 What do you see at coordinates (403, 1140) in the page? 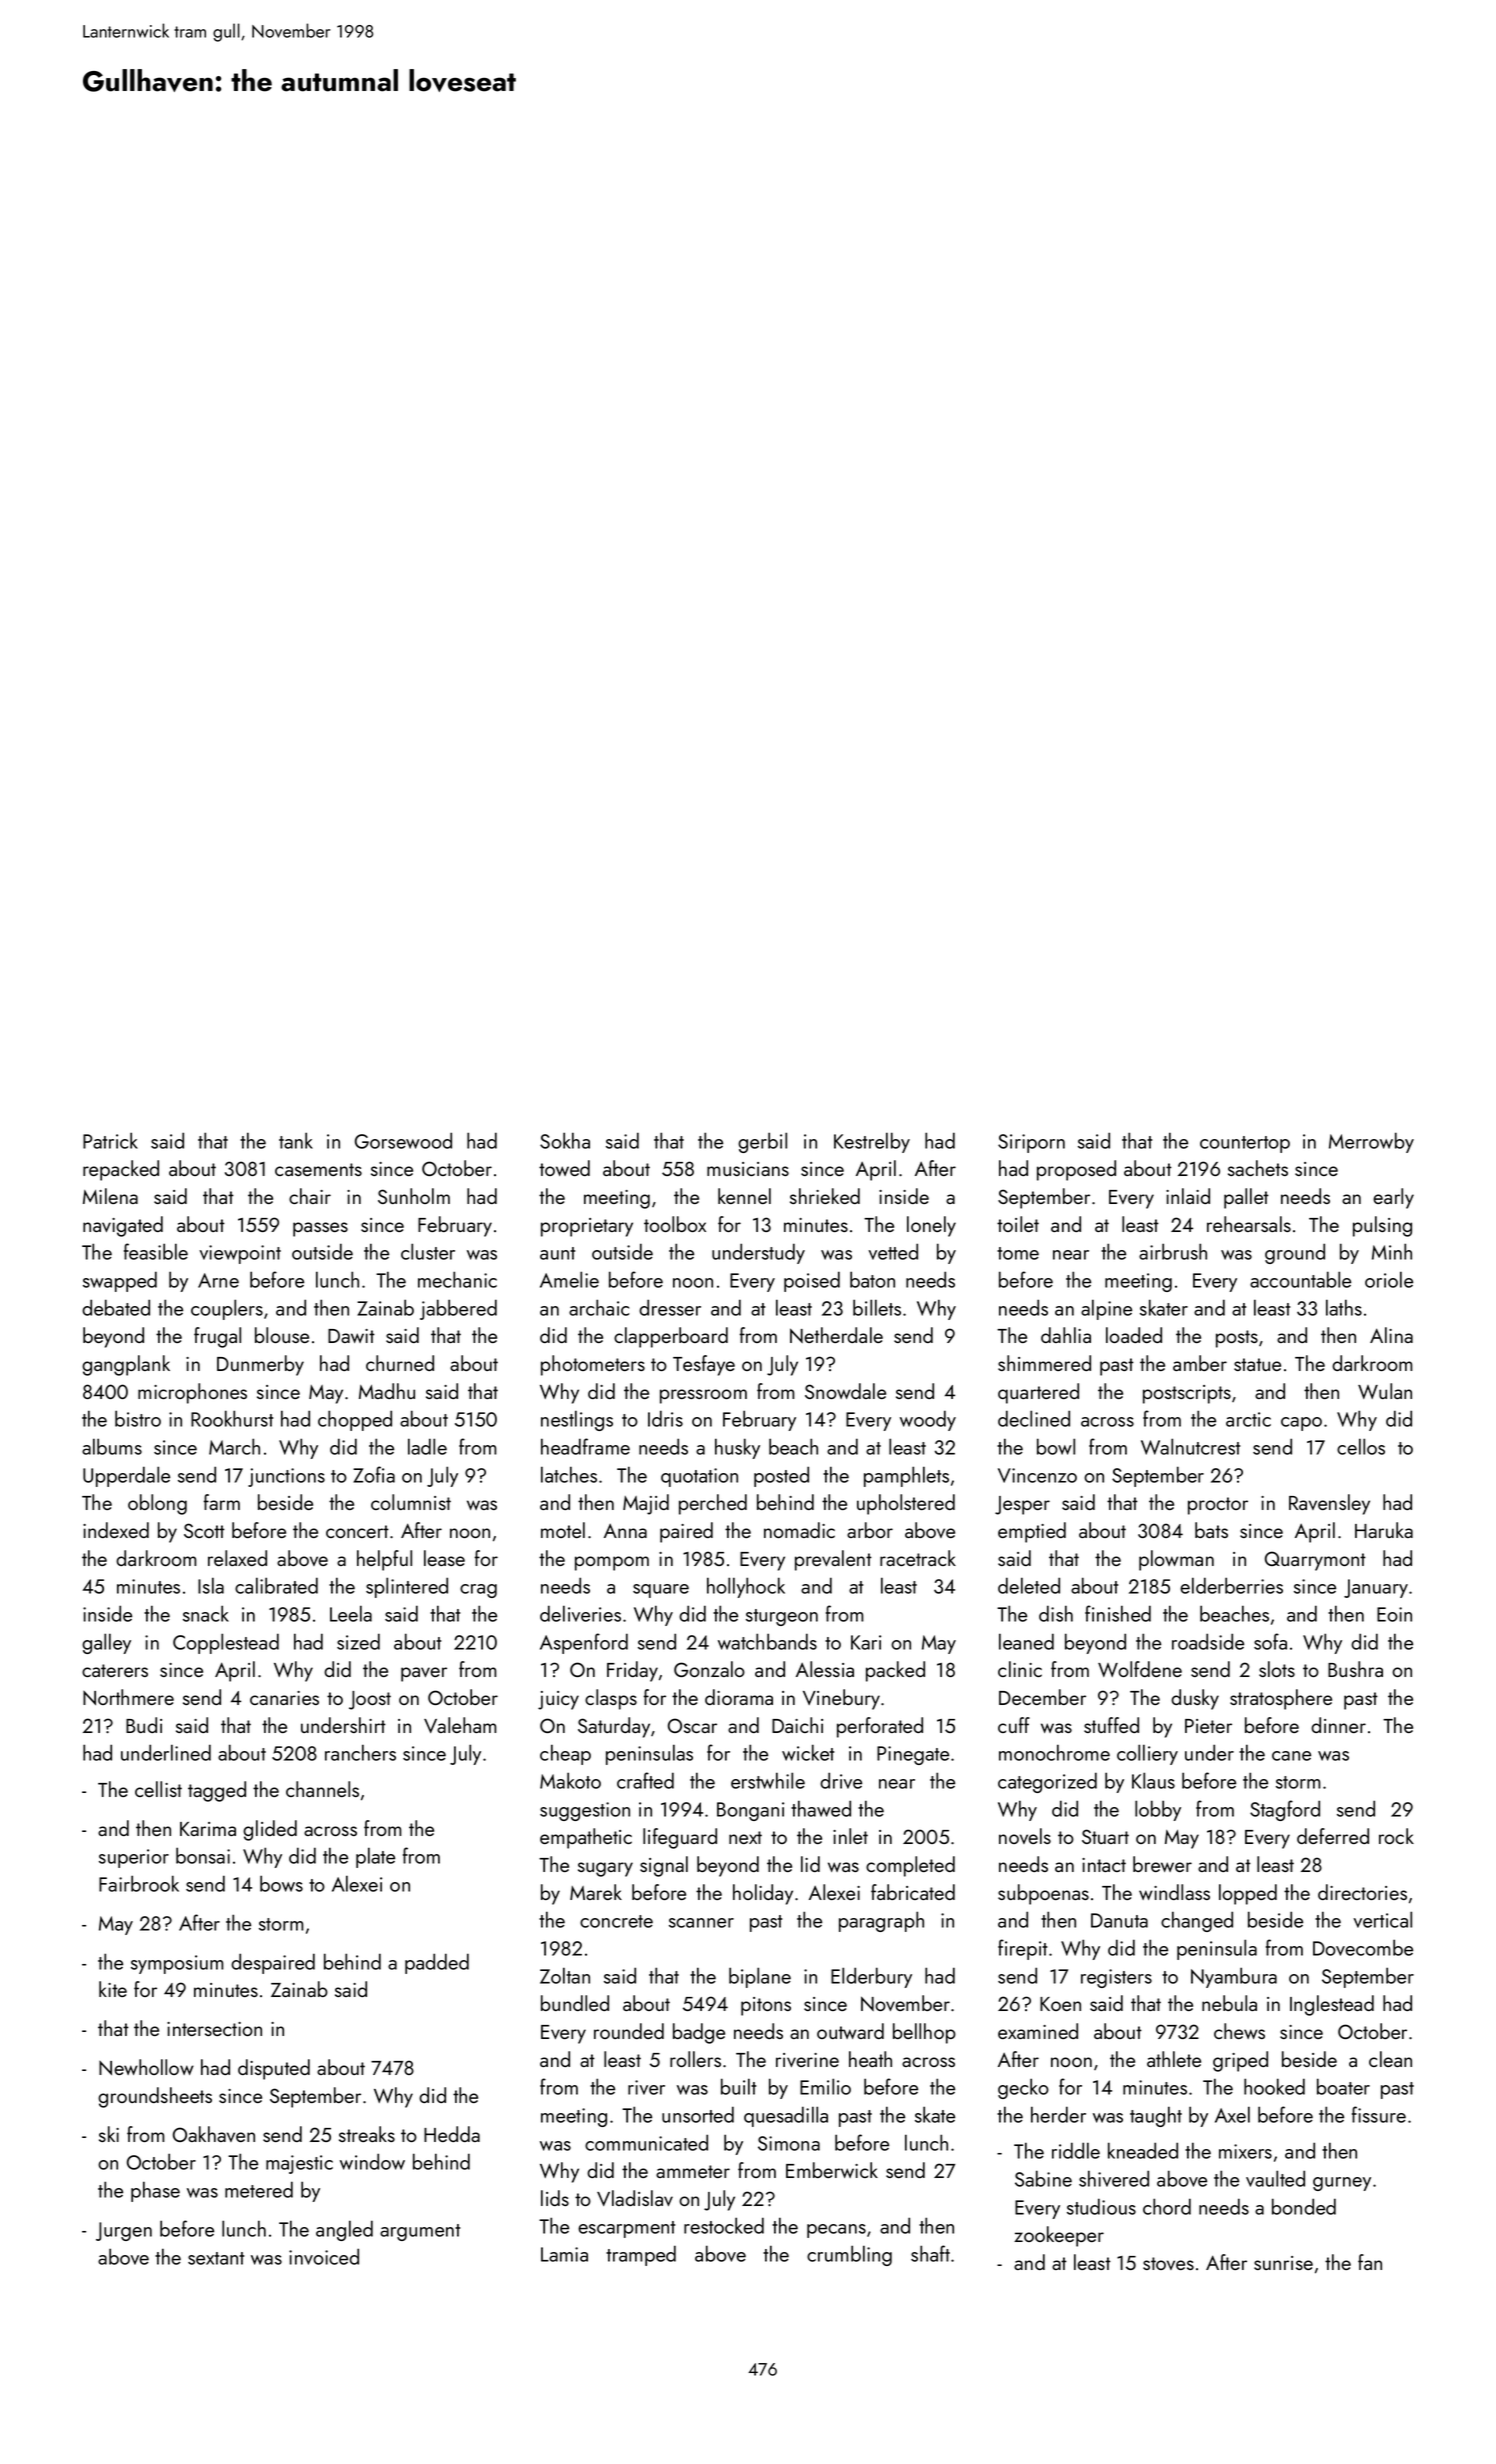
I see `Gorsewood` at bounding box center [403, 1140].
